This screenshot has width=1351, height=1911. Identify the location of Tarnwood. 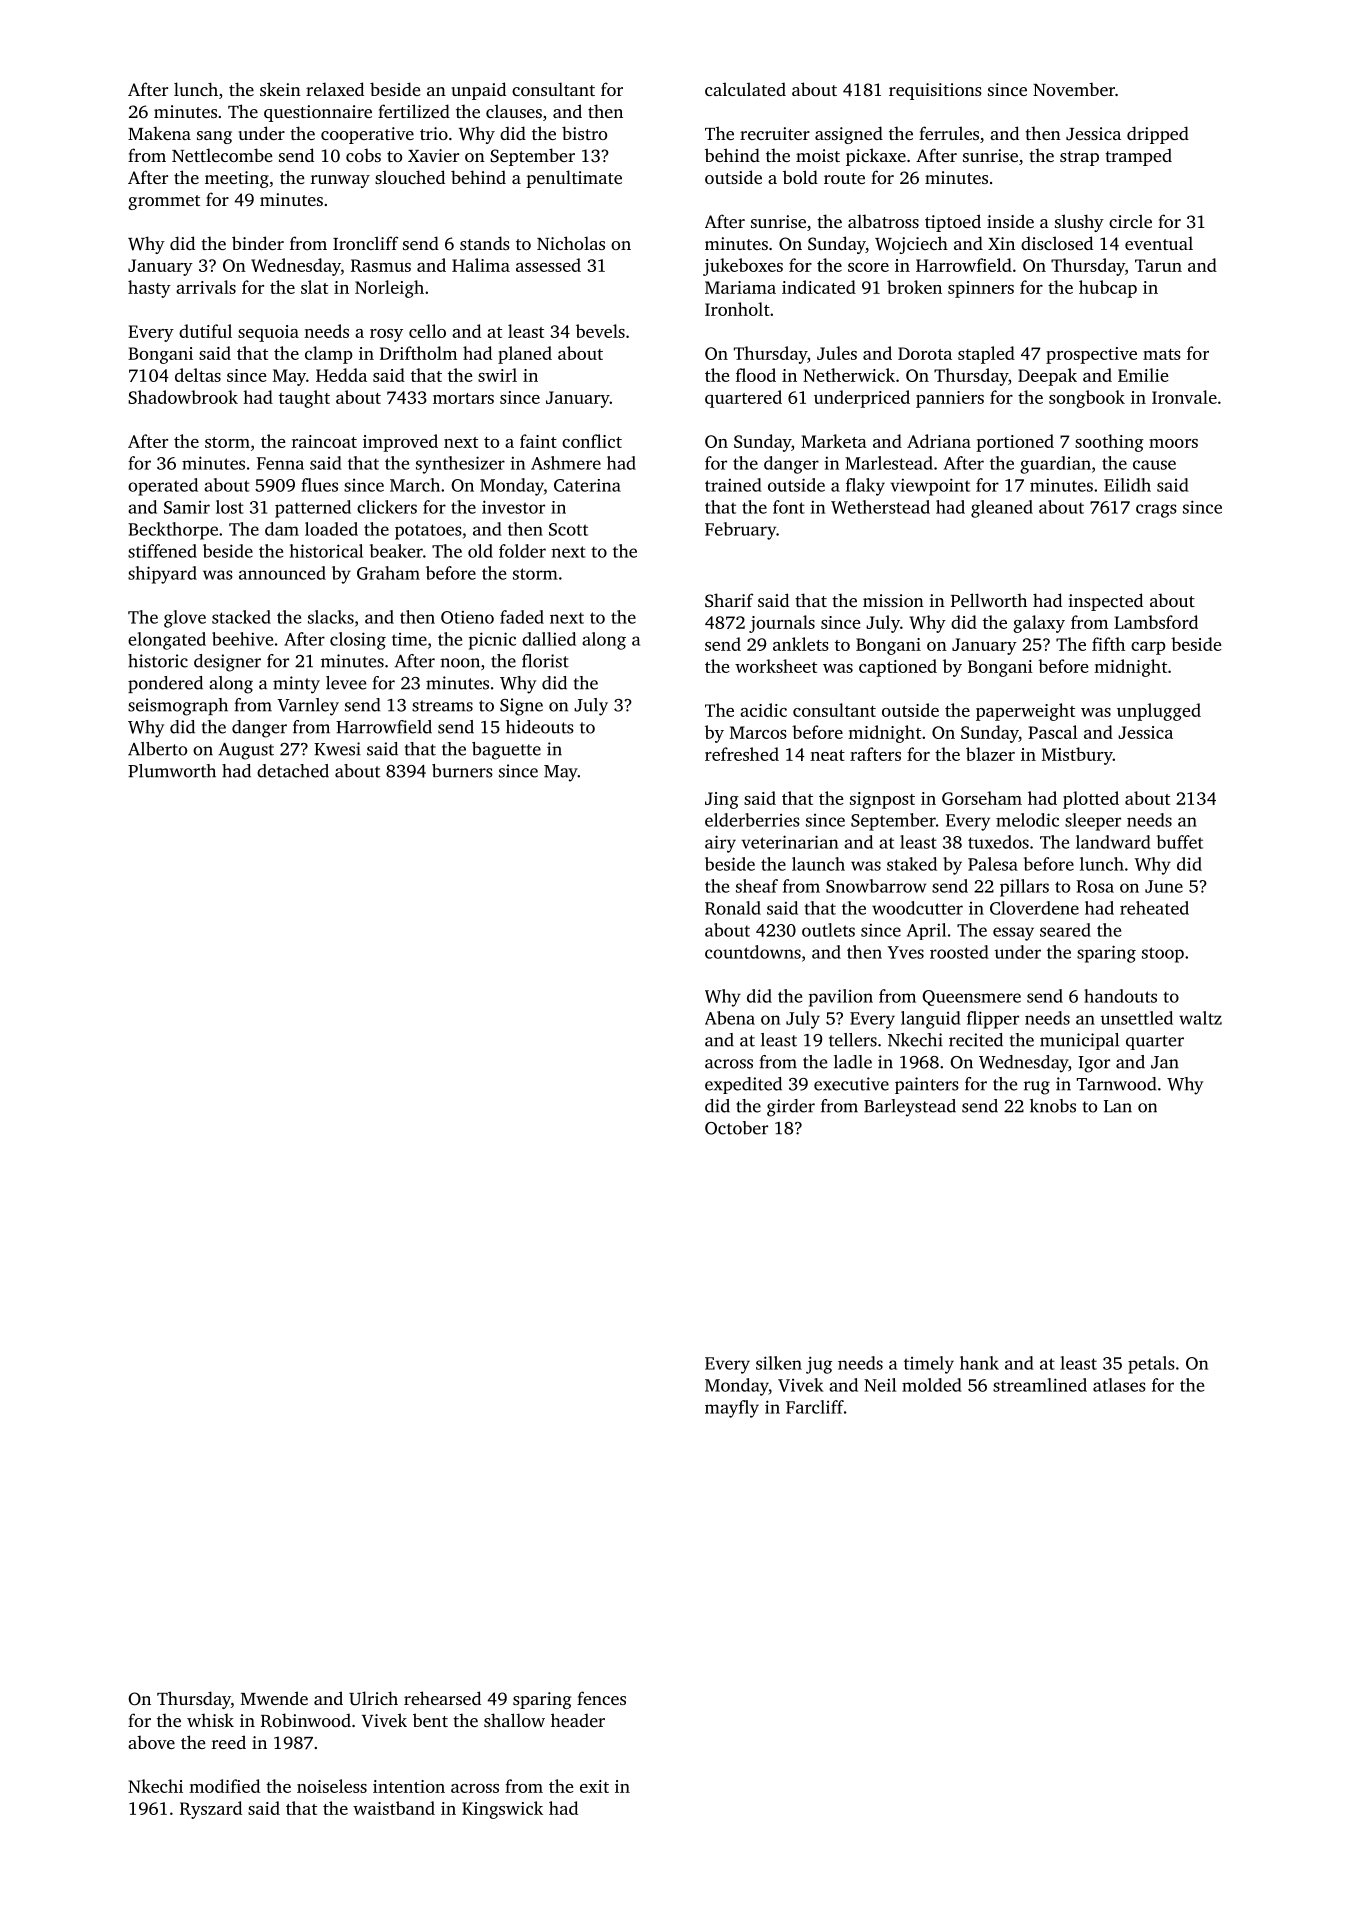
(1116, 1084).
